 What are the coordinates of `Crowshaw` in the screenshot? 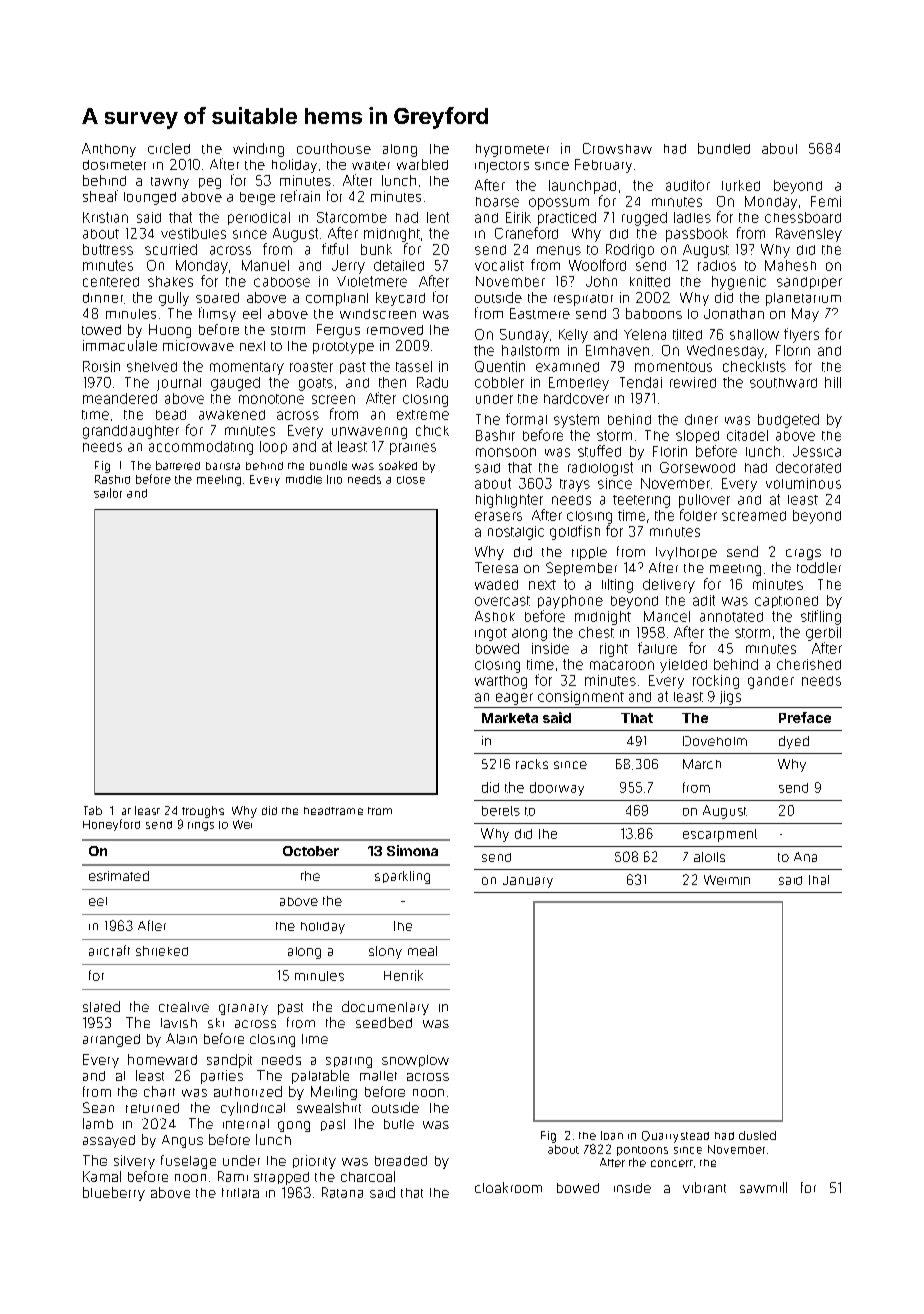 It's located at (617, 148).
